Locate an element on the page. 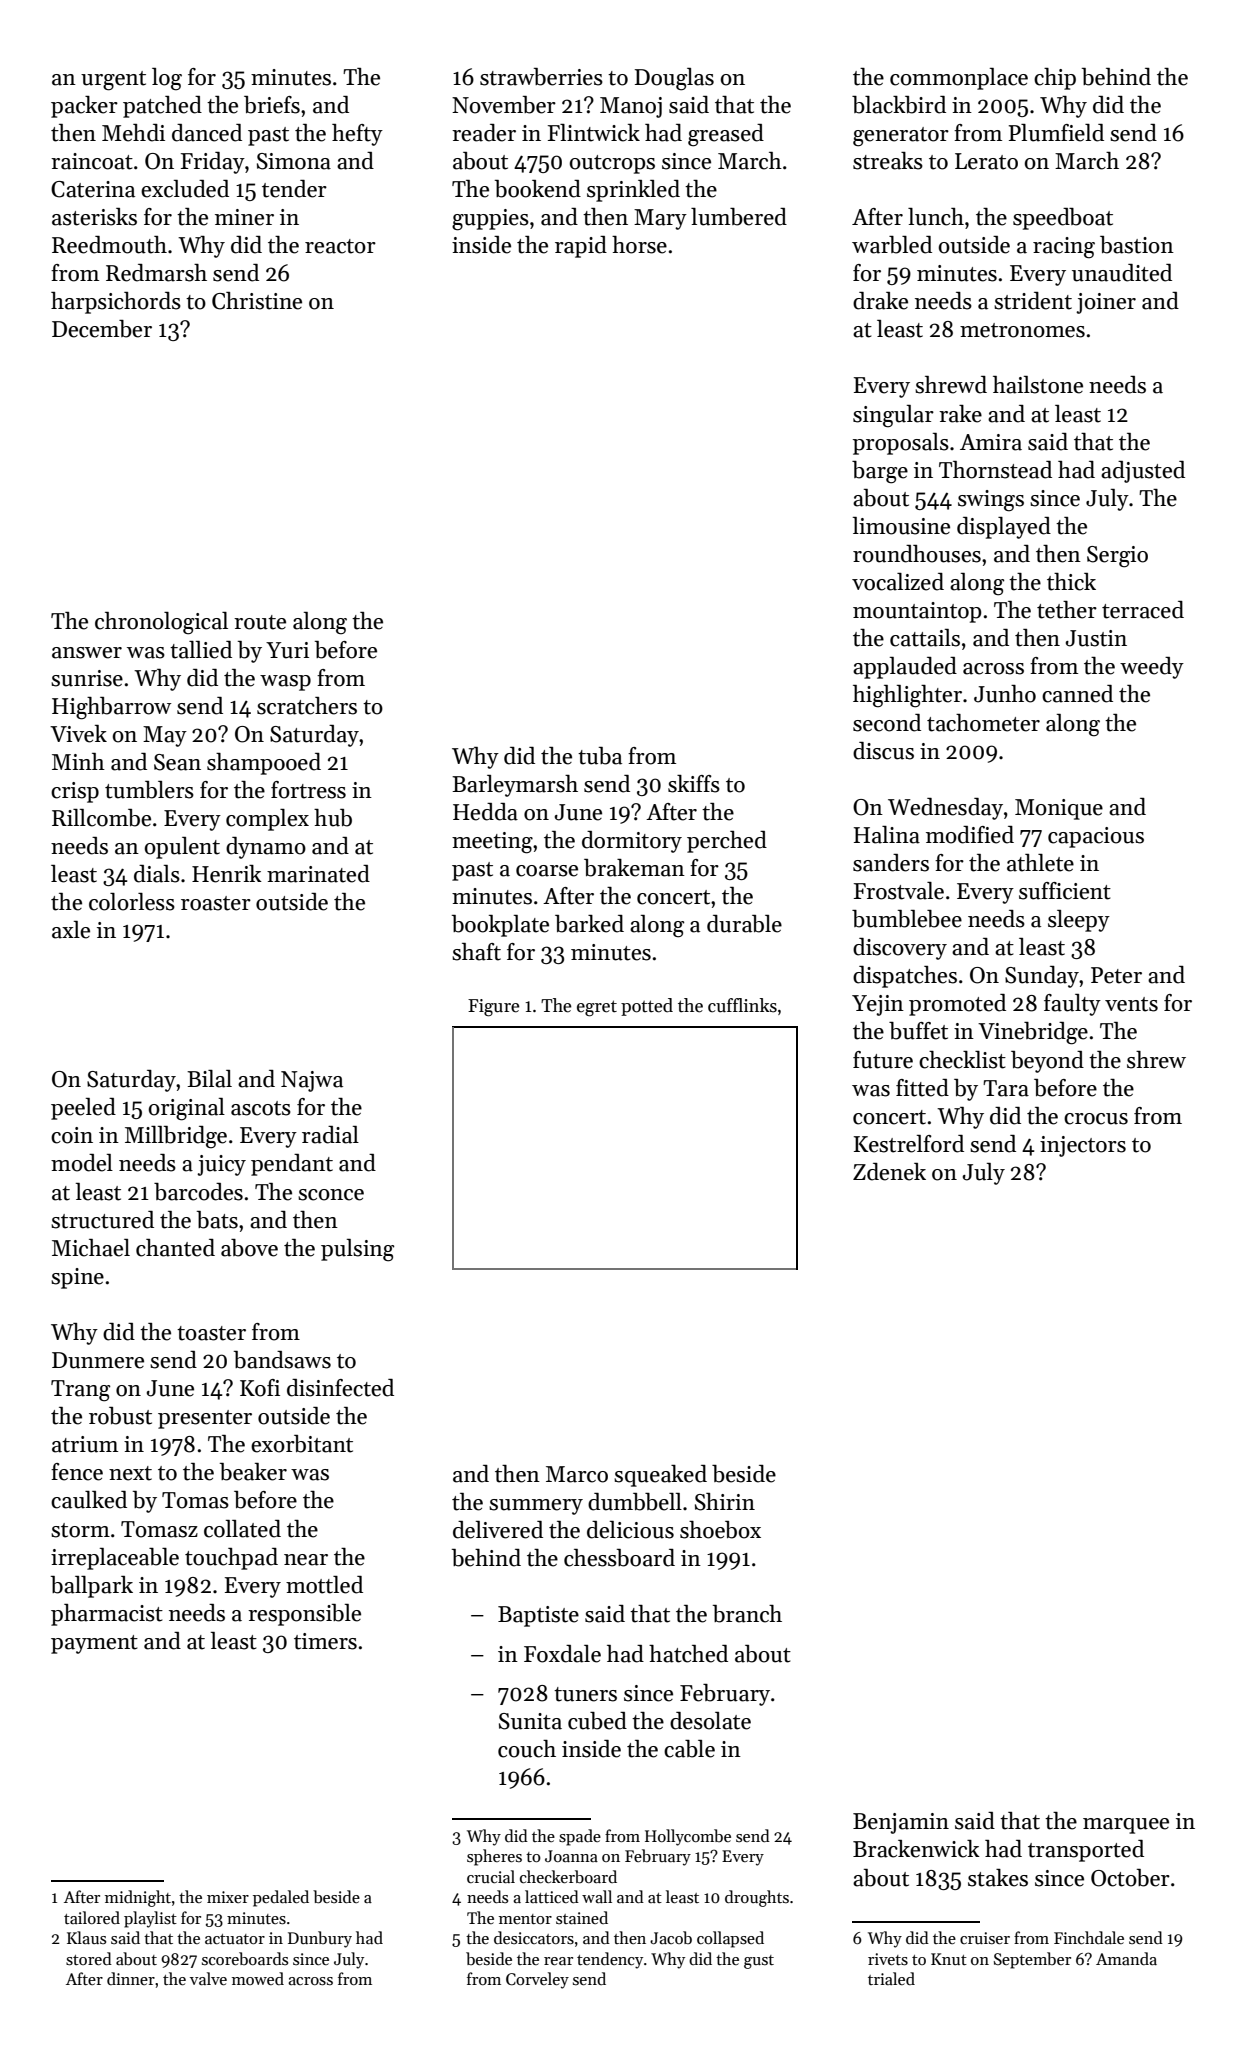  Lerato is located at coordinates (986, 161).
